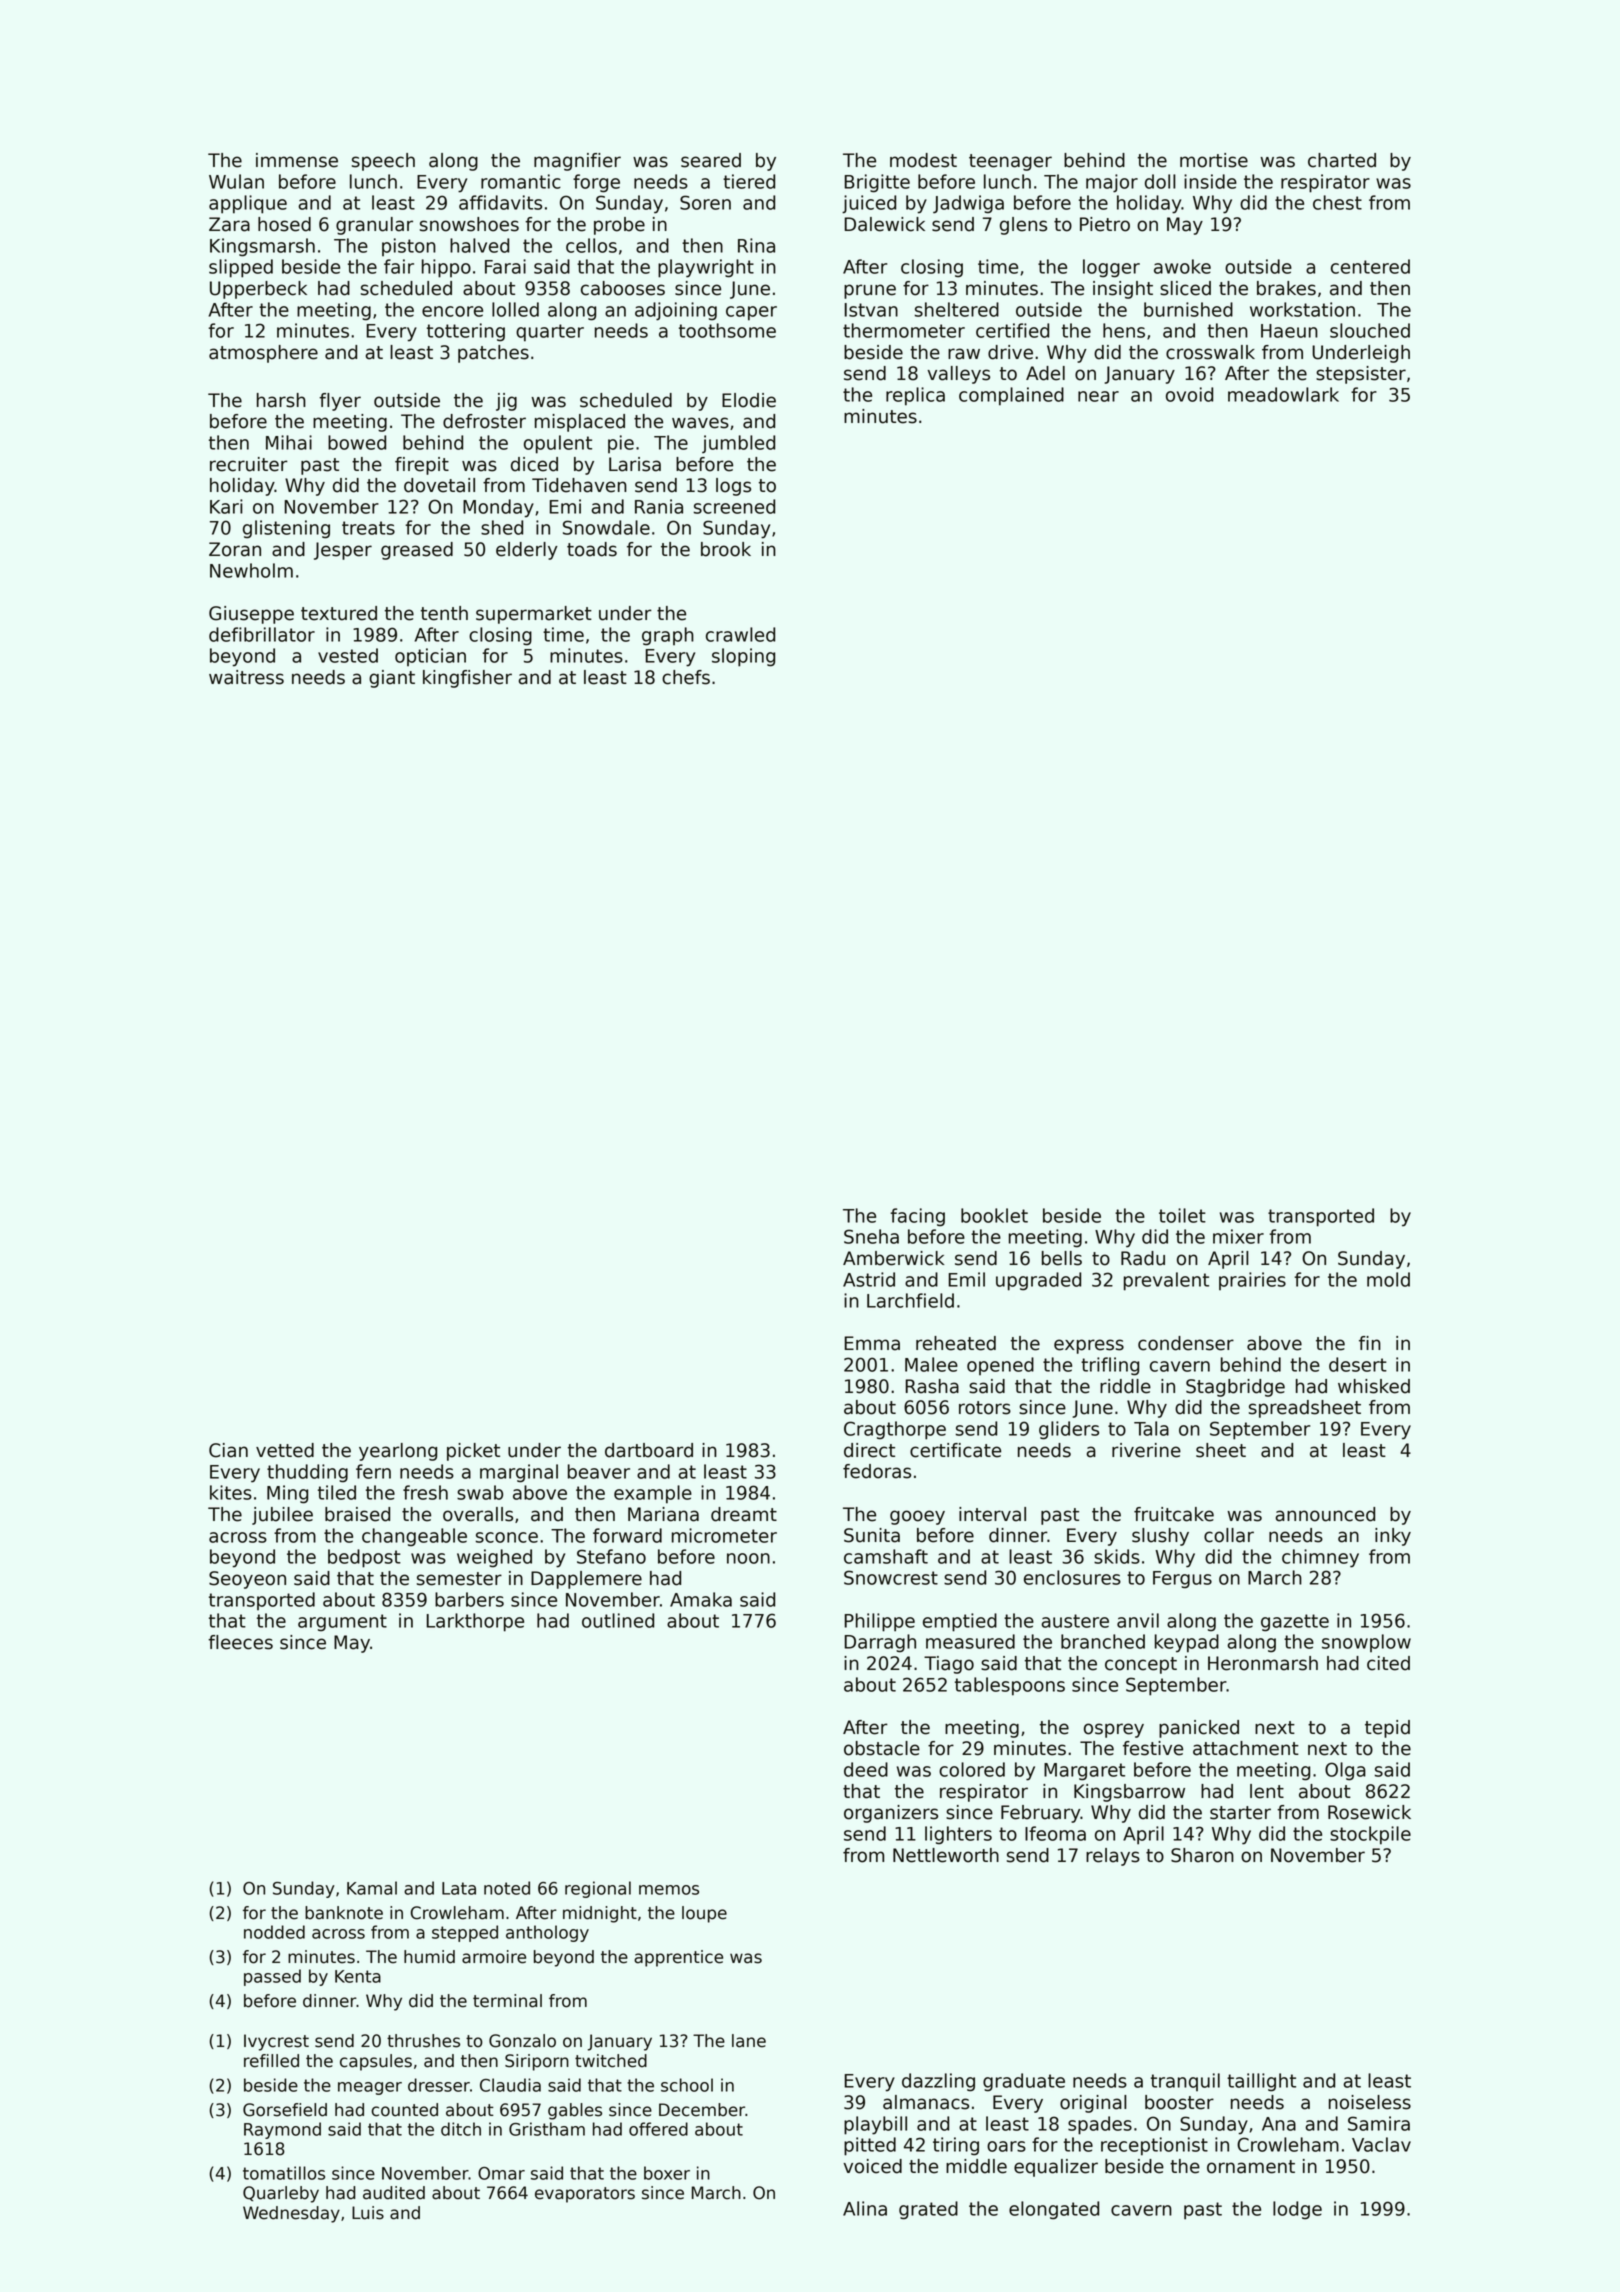  What do you see at coordinates (297, 160) in the document?
I see `immense` at bounding box center [297, 160].
